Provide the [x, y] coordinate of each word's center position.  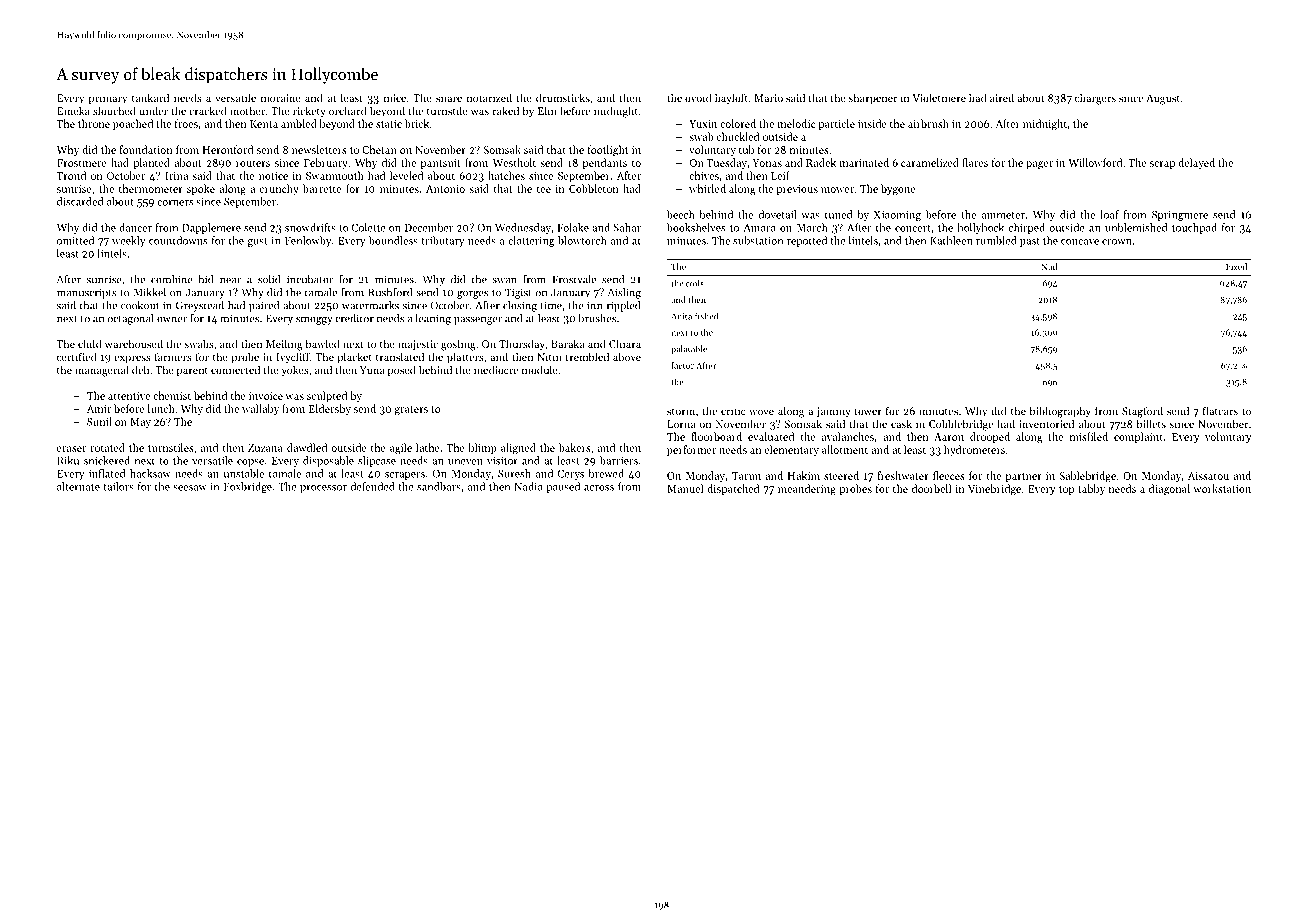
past [1030, 242]
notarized [489, 97]
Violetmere [939, 97]
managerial [102, 371]
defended [373, 486]
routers [253, 163]
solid [269, 279]
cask [901, 423]
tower [868, 411]
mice [395, 98]
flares [975, 162]
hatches [506, 175]
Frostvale [574, 279]
